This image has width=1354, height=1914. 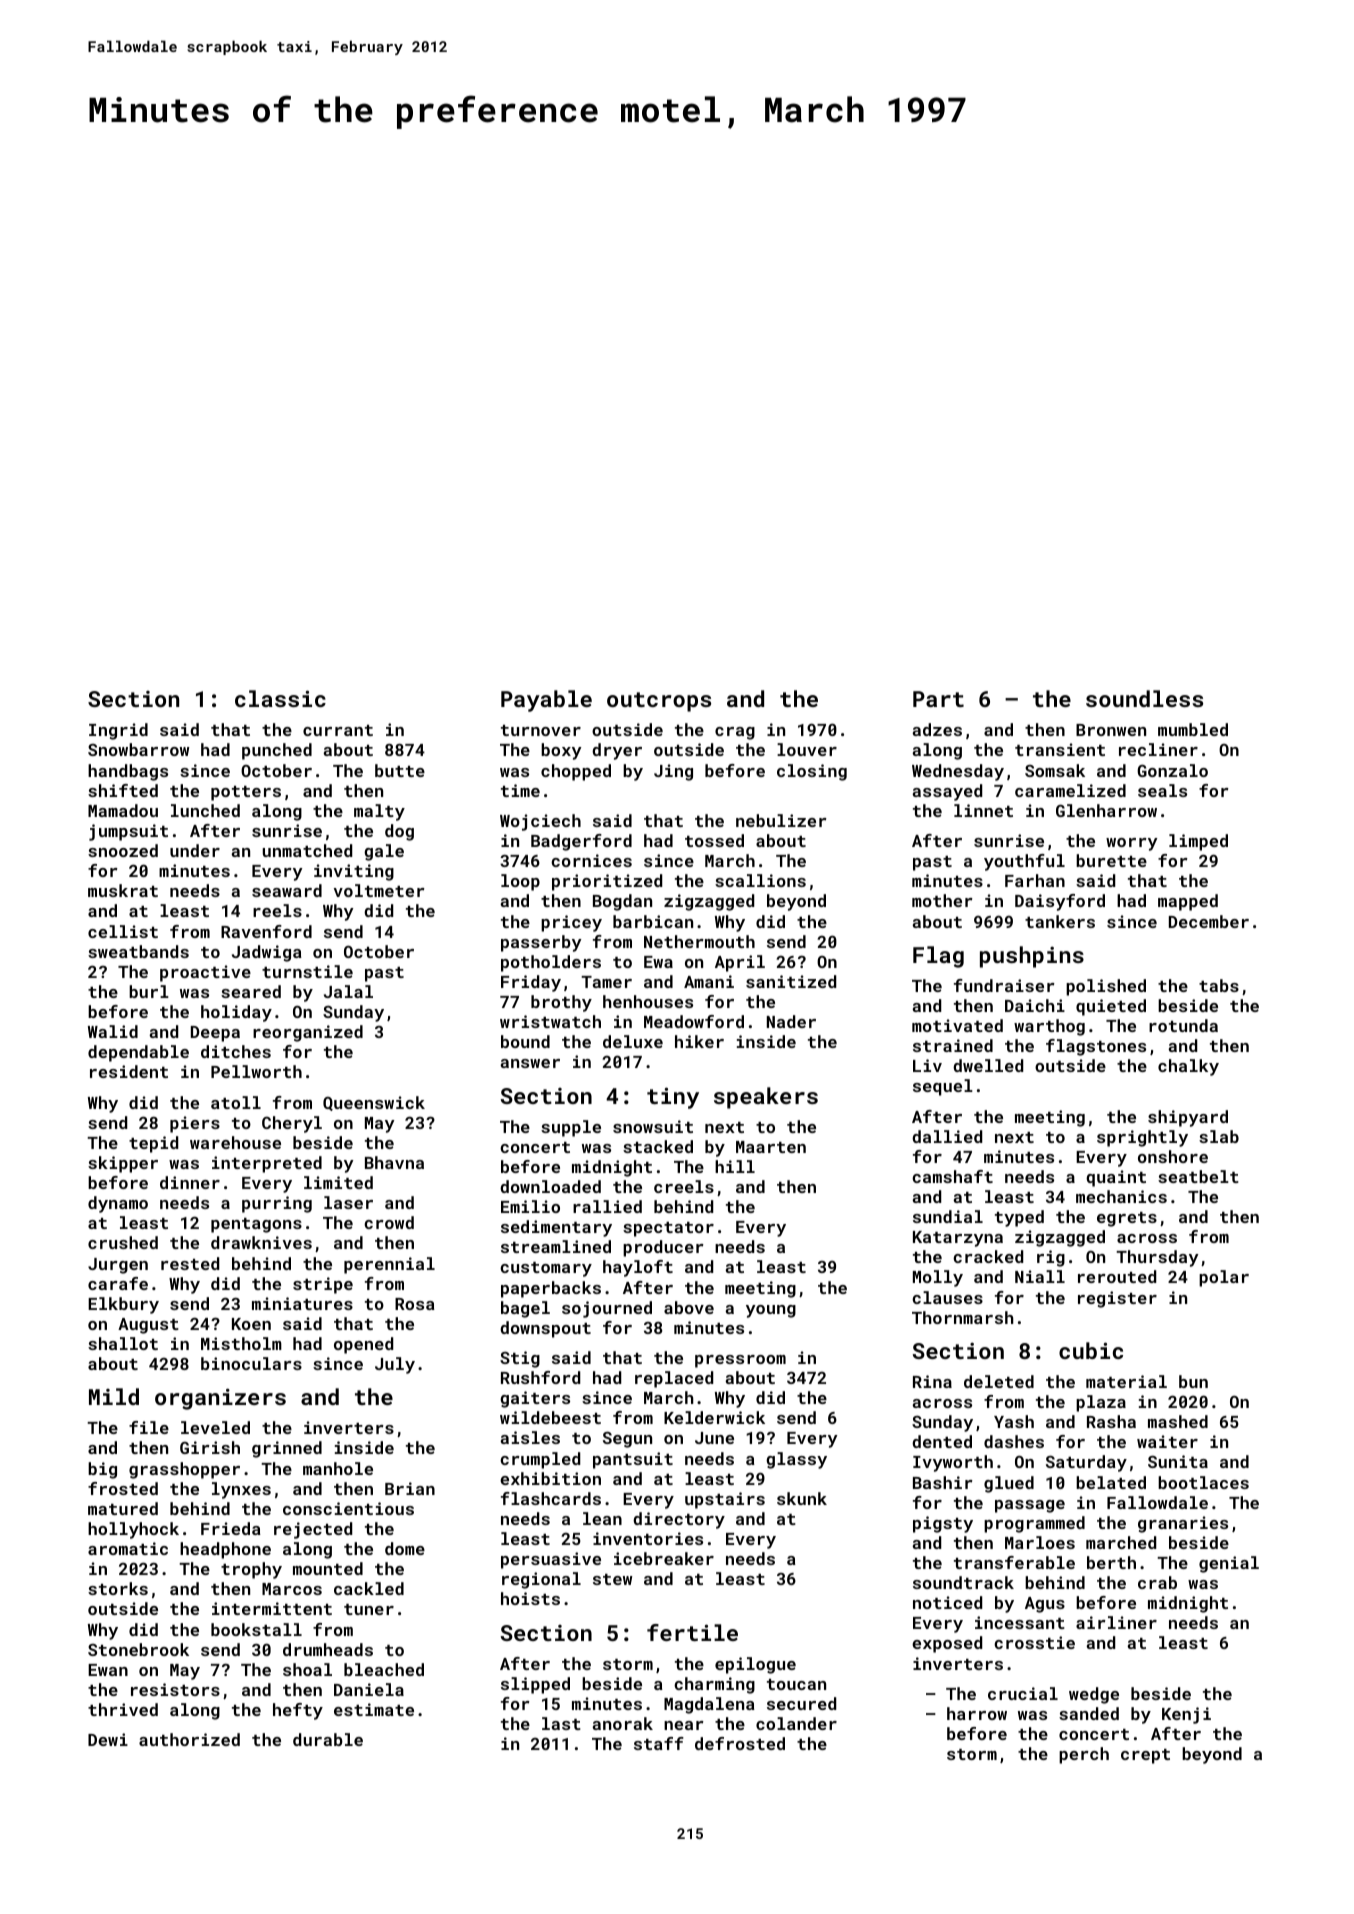 I want to click on barbican, so click(x=653, y=921).
